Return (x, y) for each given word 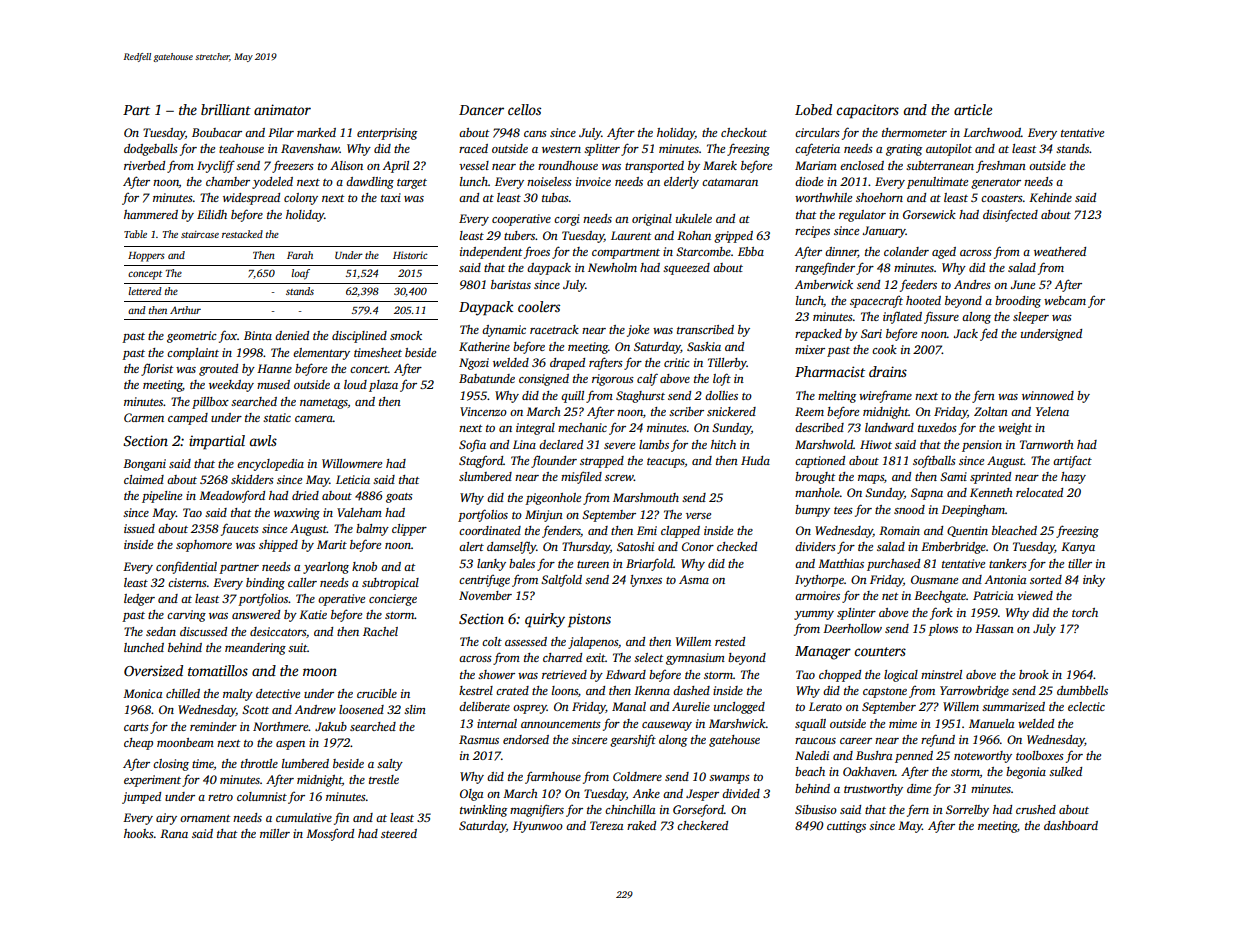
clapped (680, 532)
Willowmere (352, 463)
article (973, 109)
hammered (151, 214)
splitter (602, 150)
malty (238, 695)
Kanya (1078, 548)
